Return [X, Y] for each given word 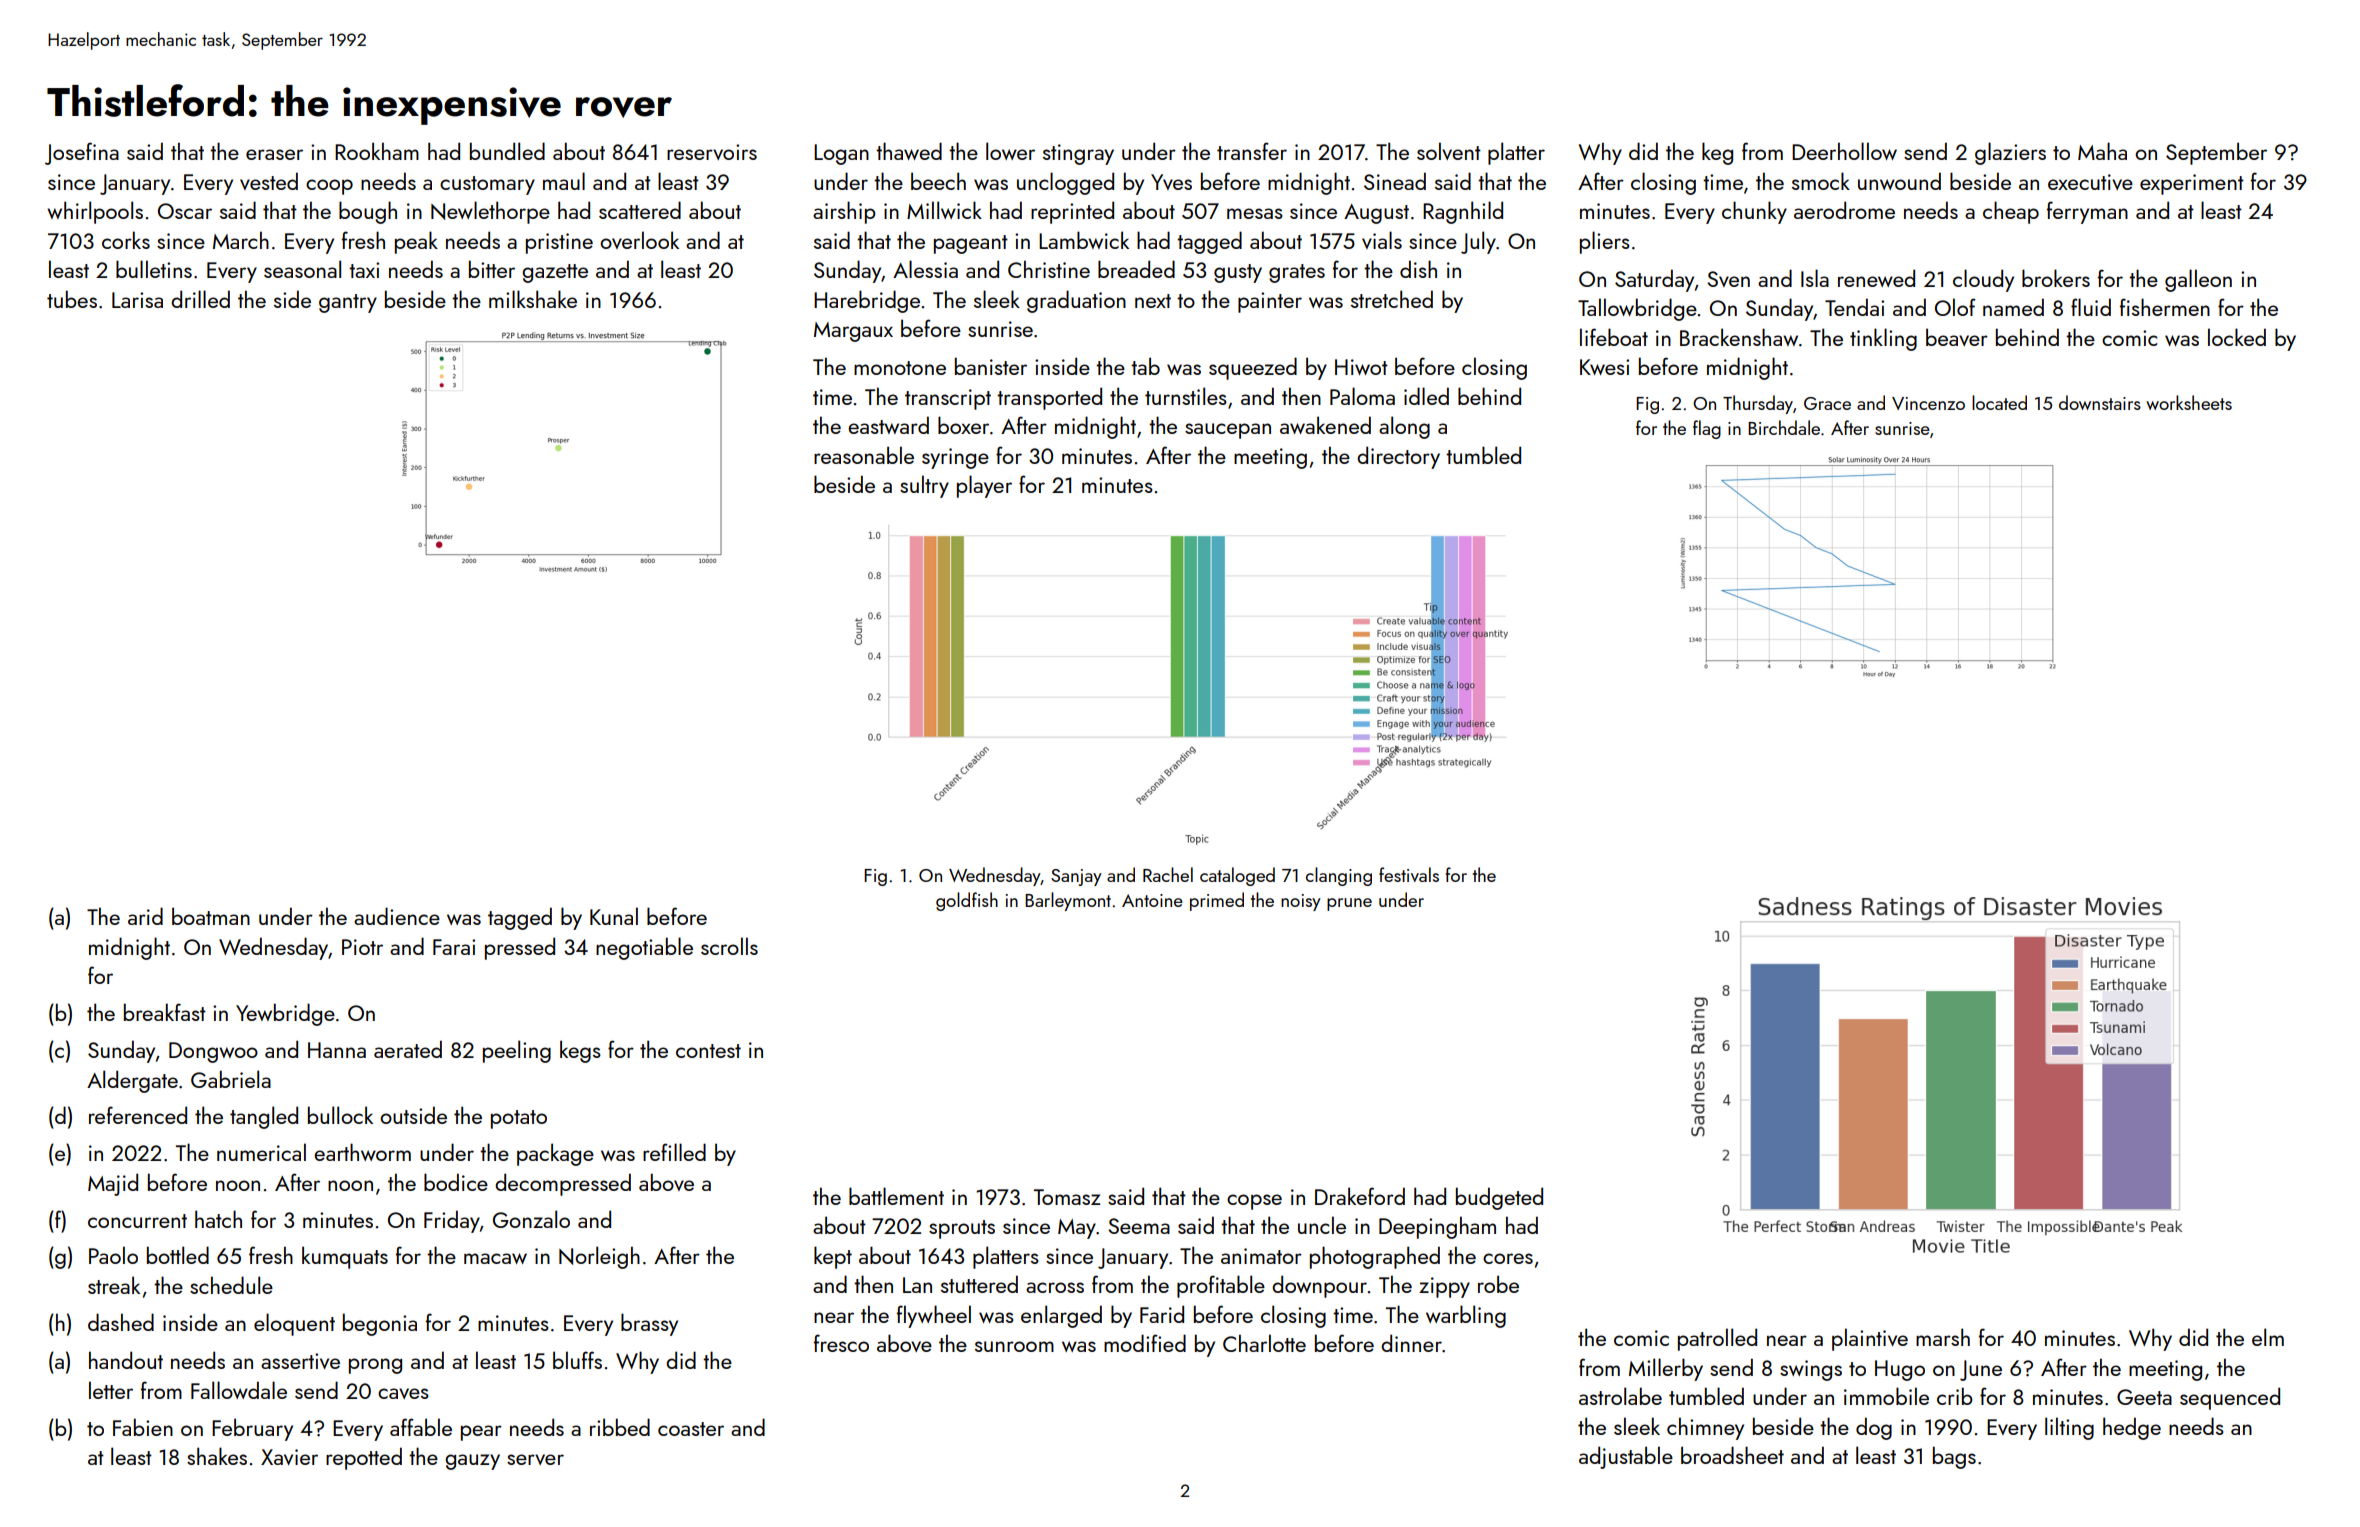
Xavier [289, 1457]
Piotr [362, 947]
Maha [2102, 151]
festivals [1409, 874]
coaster [691, 1429]
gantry [348, 303]
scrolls [729, 946]
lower [1010, 151]
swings [1811, 1370]
